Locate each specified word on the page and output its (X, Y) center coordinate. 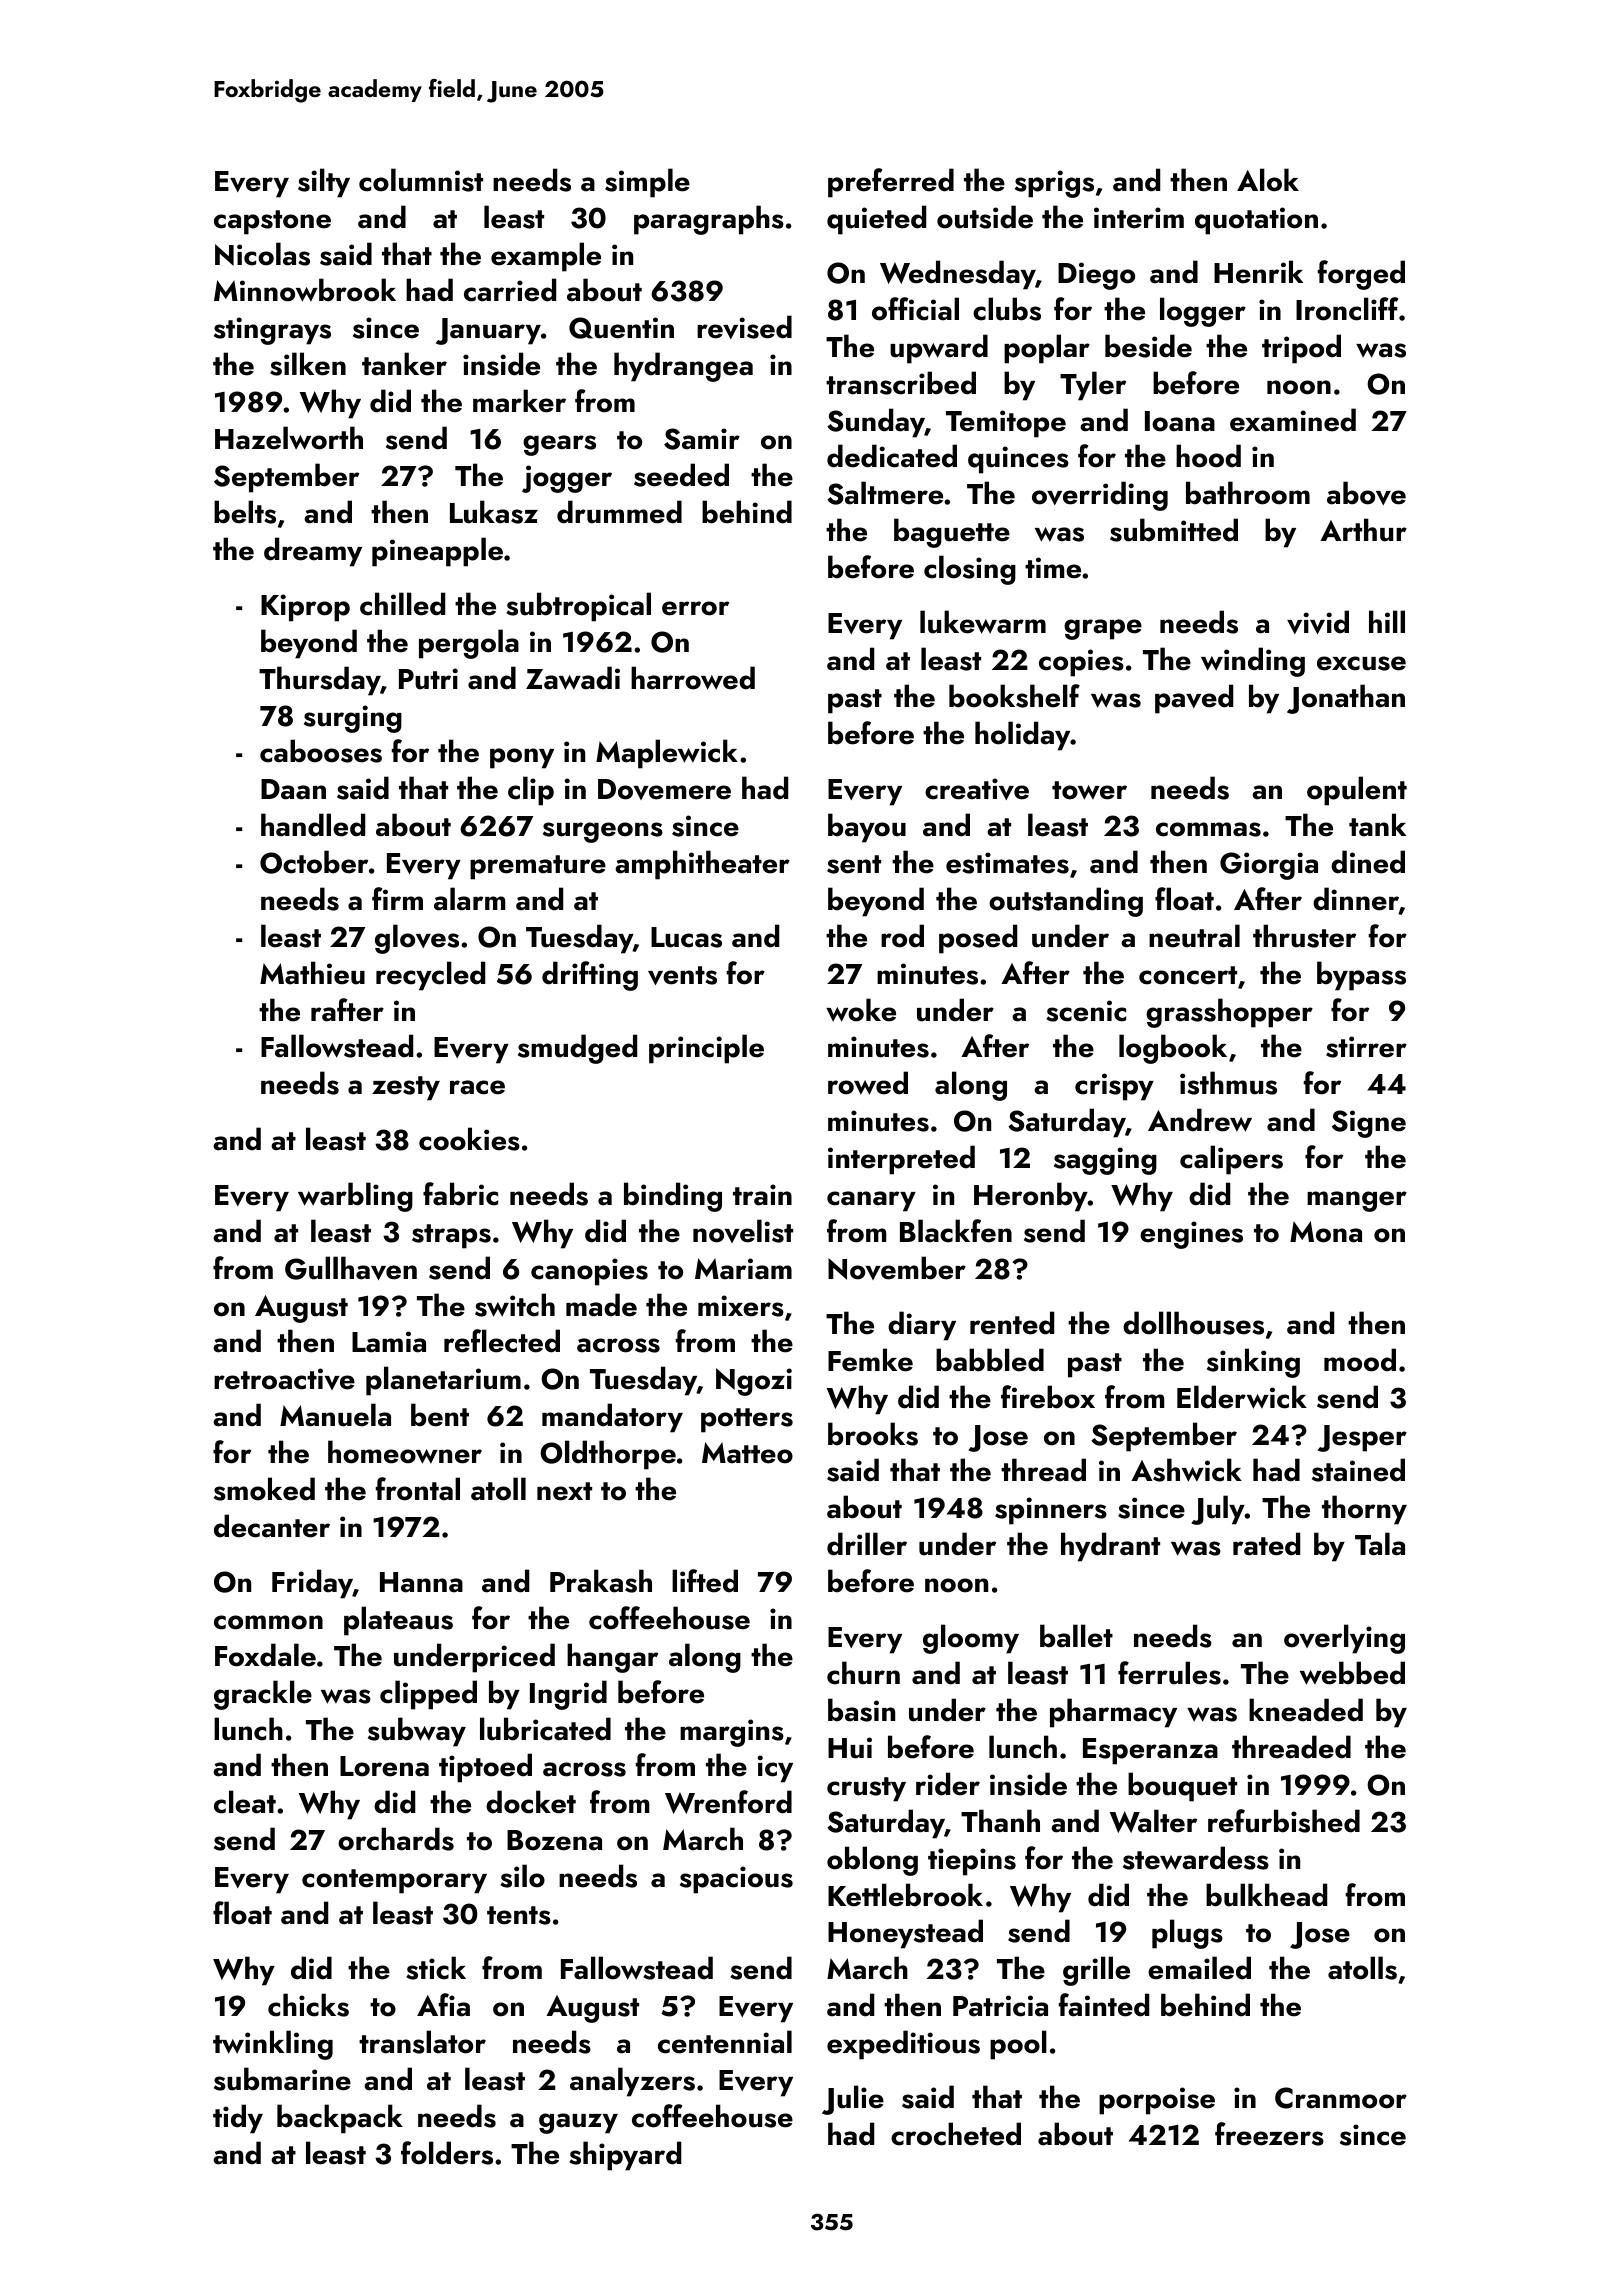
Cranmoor (1341, 2098)
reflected (502, 1341)
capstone (272, 222)
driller (867, 1544)
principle (706, 1049)
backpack (340, 2119)
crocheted (956, 2134)
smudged (577, 1049)
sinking (1253, 1363)
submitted (1174, 530)
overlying (1344, 1639)
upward (939, 349)
